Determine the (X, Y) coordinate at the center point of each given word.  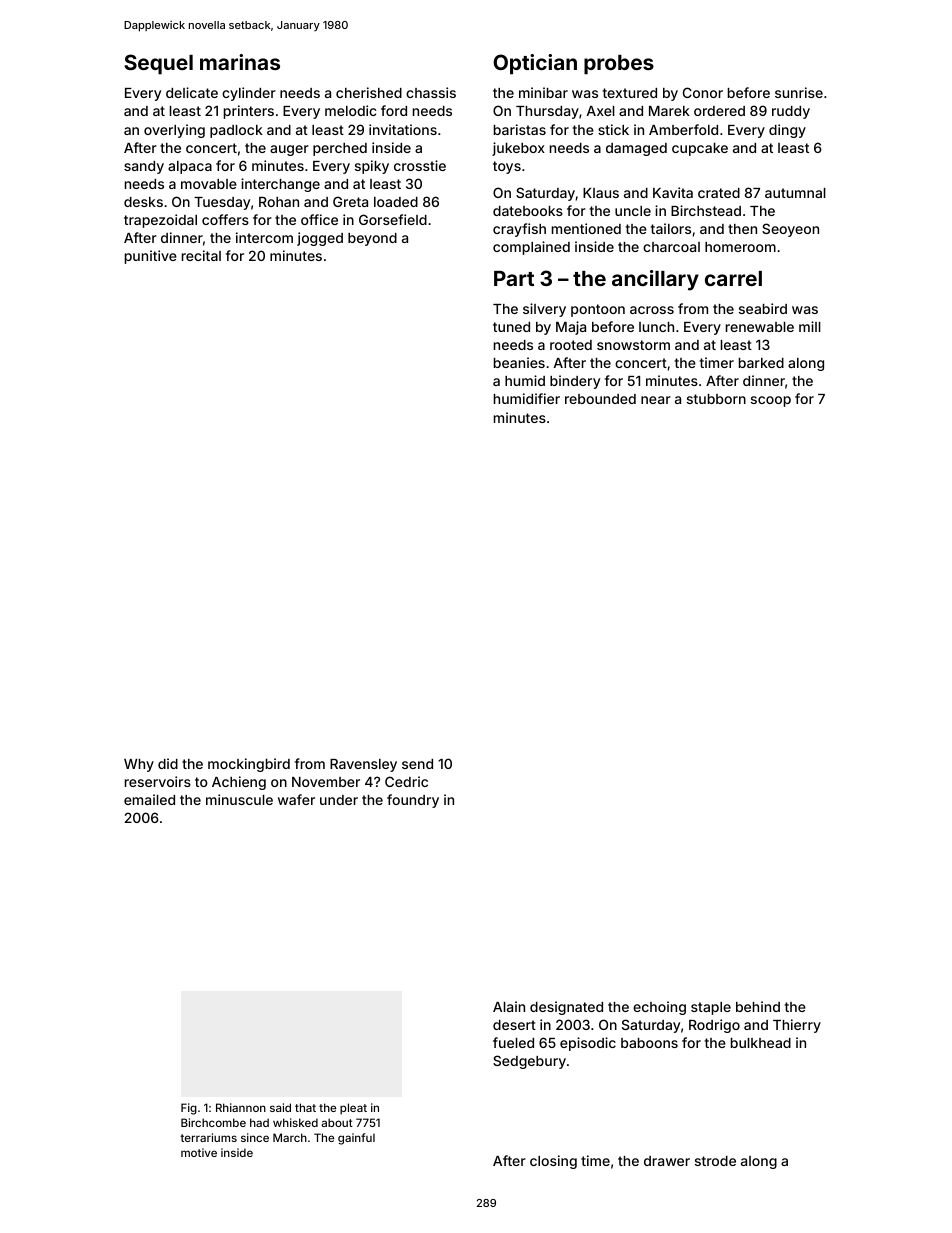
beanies (519, 362)
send (417, 764)
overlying (174, 131)
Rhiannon (241, 1107)
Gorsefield (393, 219)
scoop (771, 401)
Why (139, 765)
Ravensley (363, 765)
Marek (669, 111)
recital (201, 255)
